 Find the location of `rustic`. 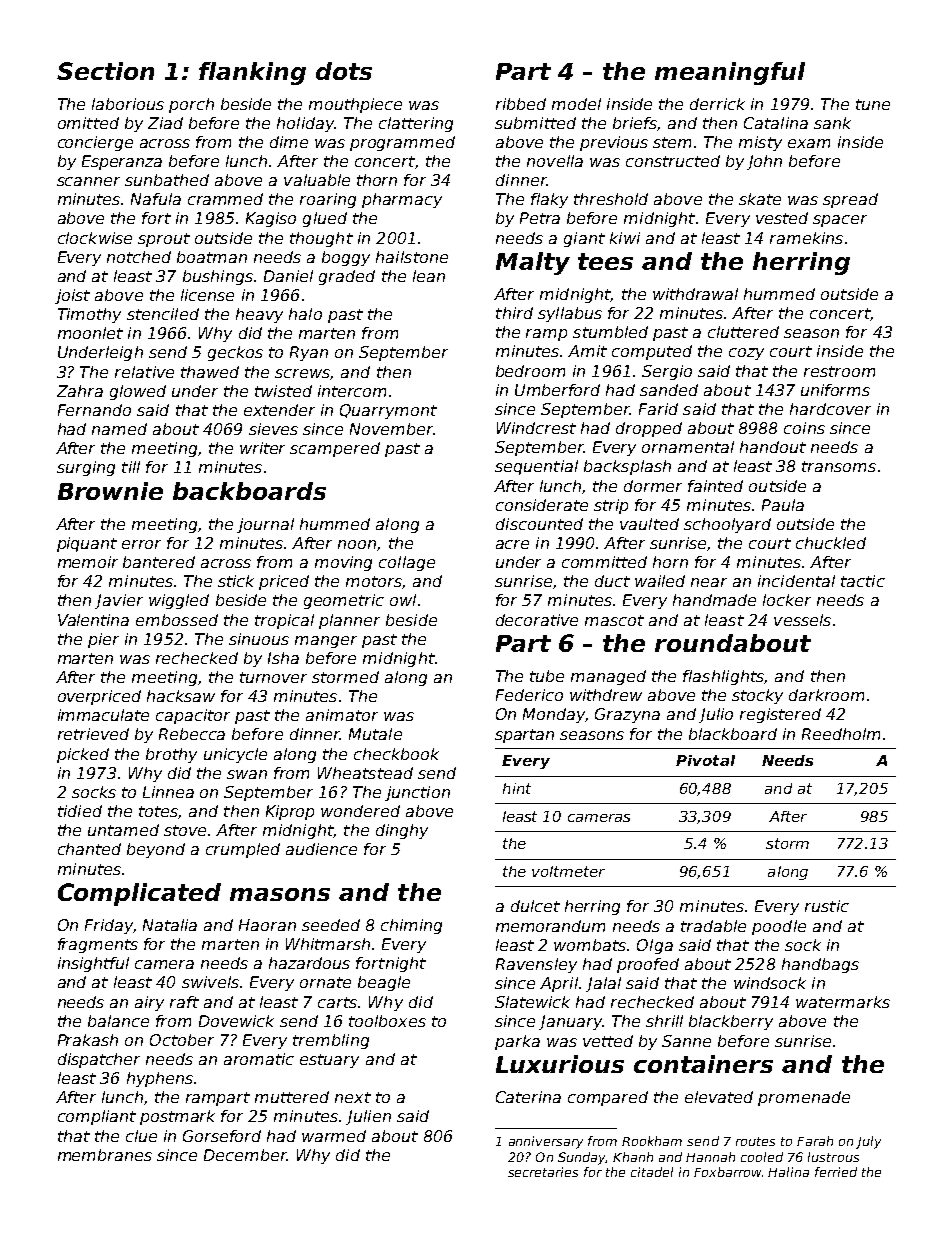

rustic is located at coordinates (827, 906).
